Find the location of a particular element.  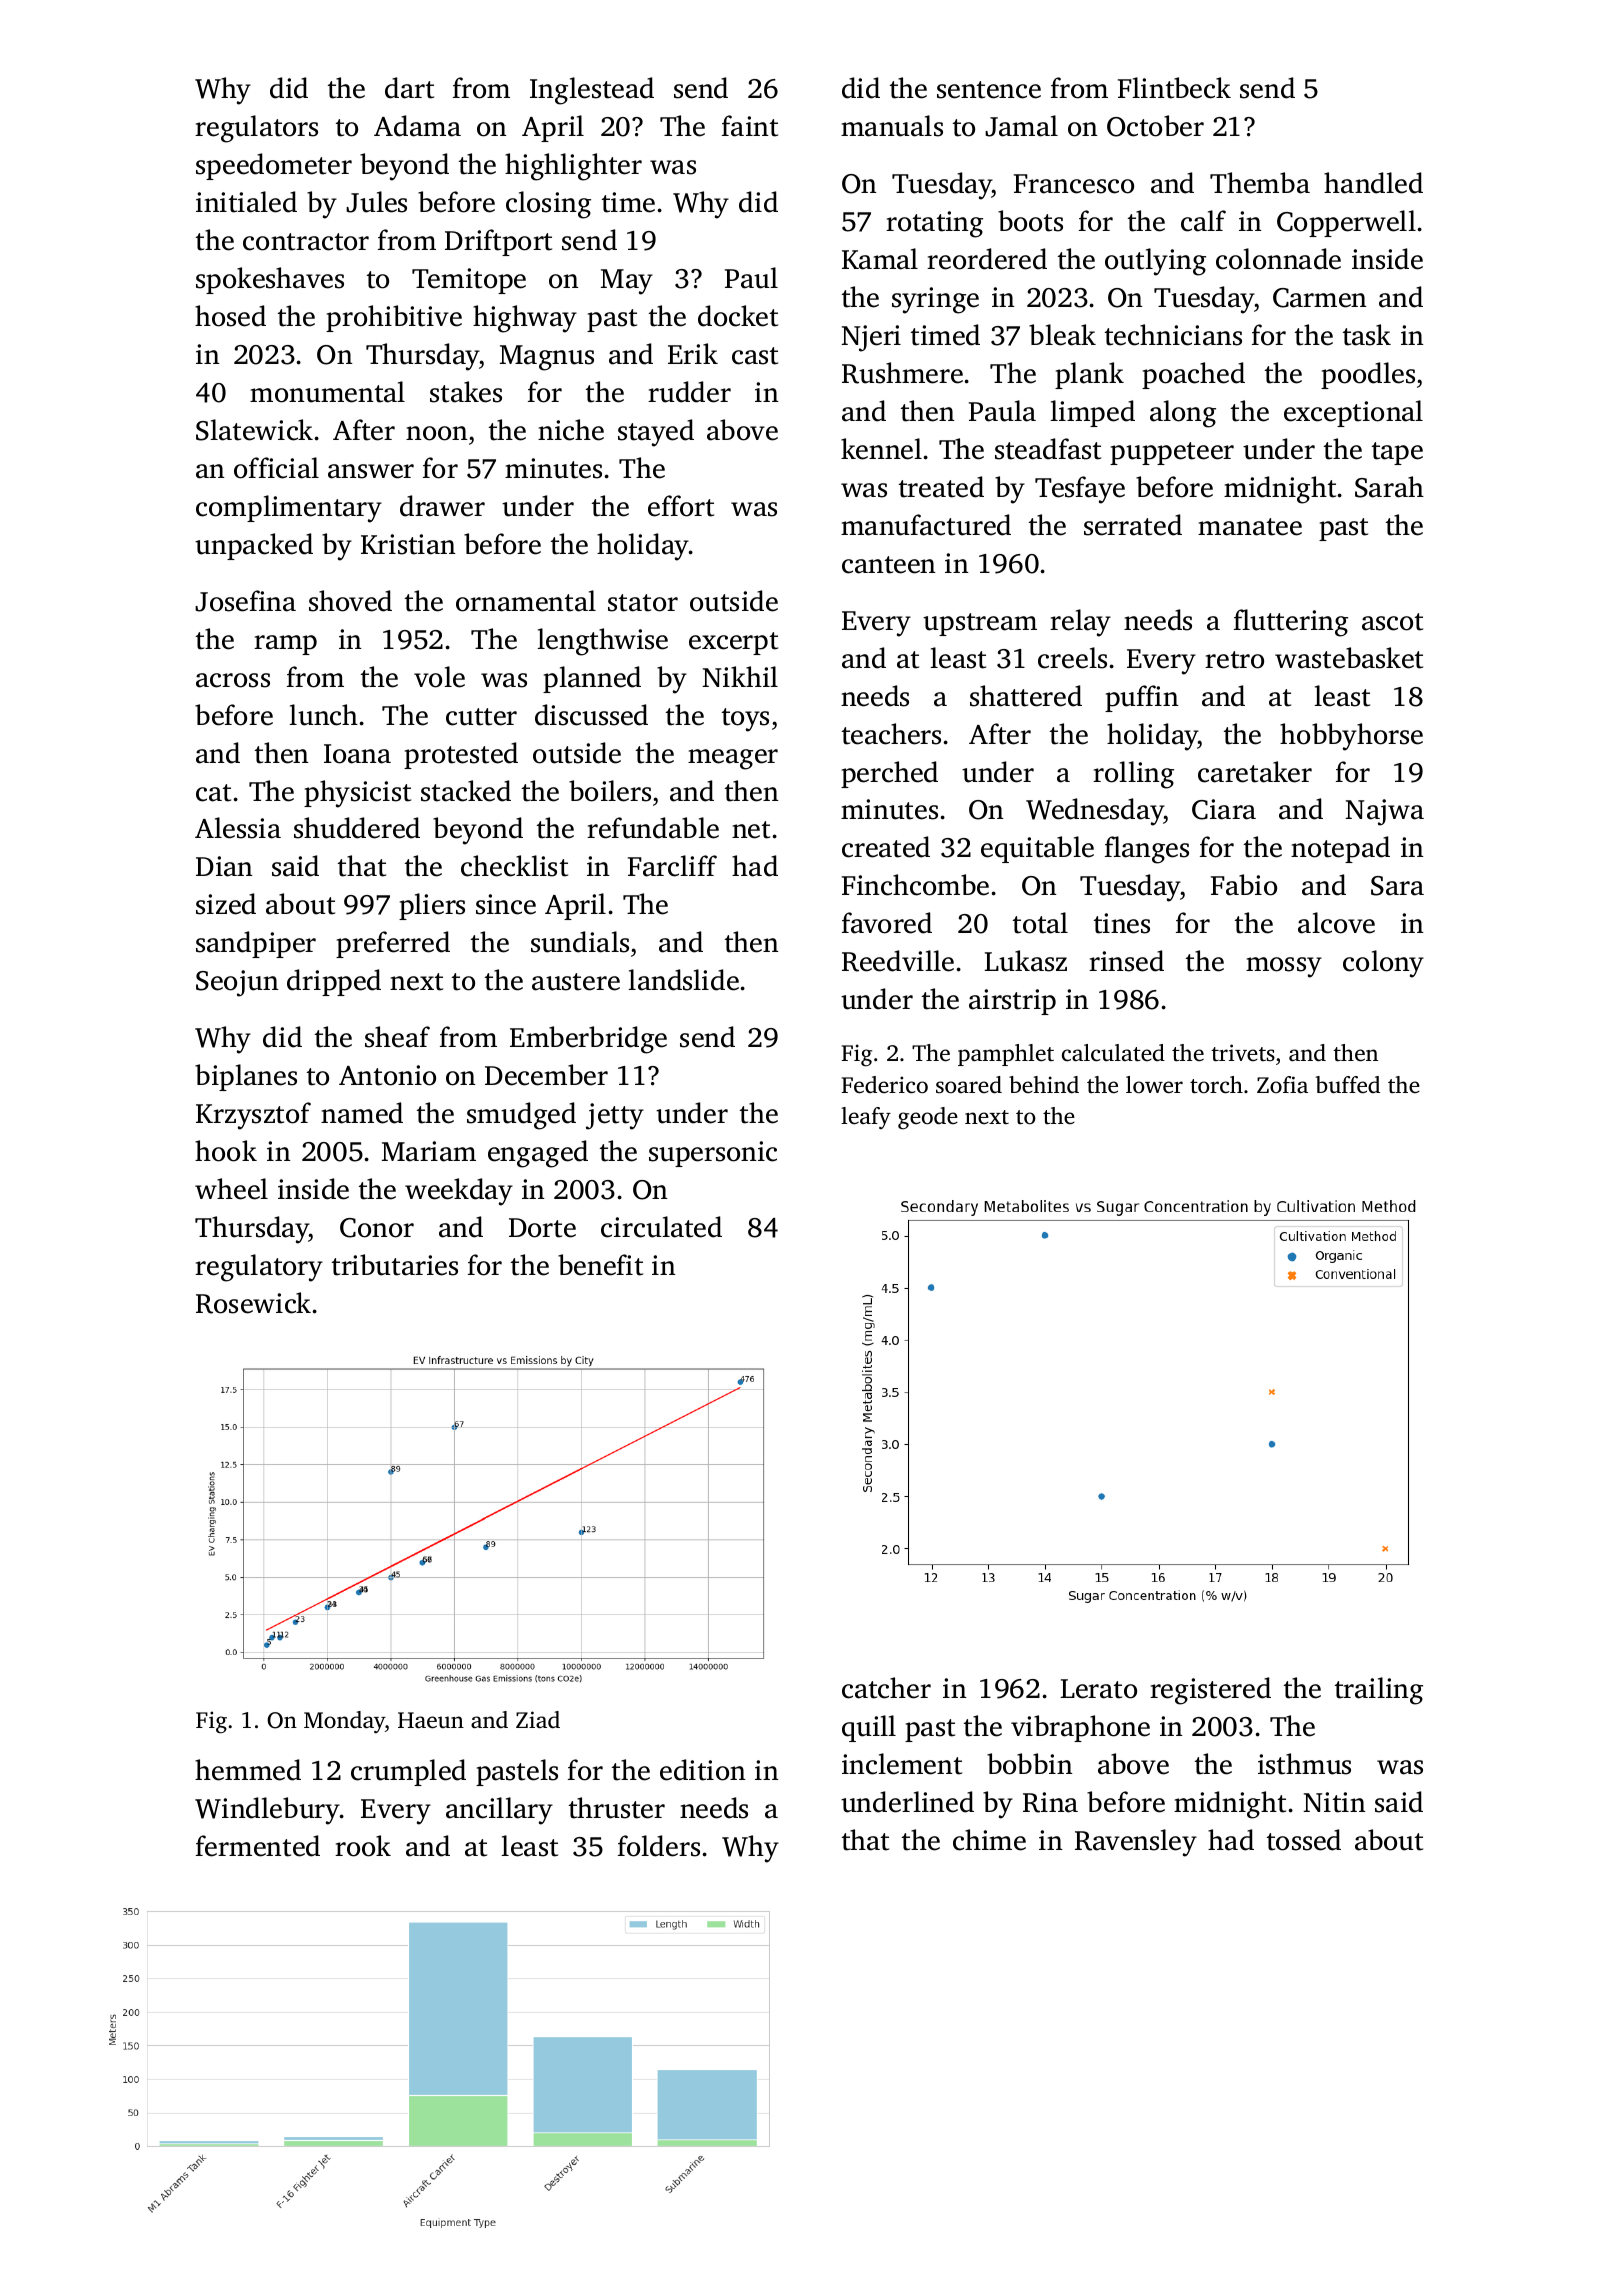

benefit is located at coordinates (600, 1265).
